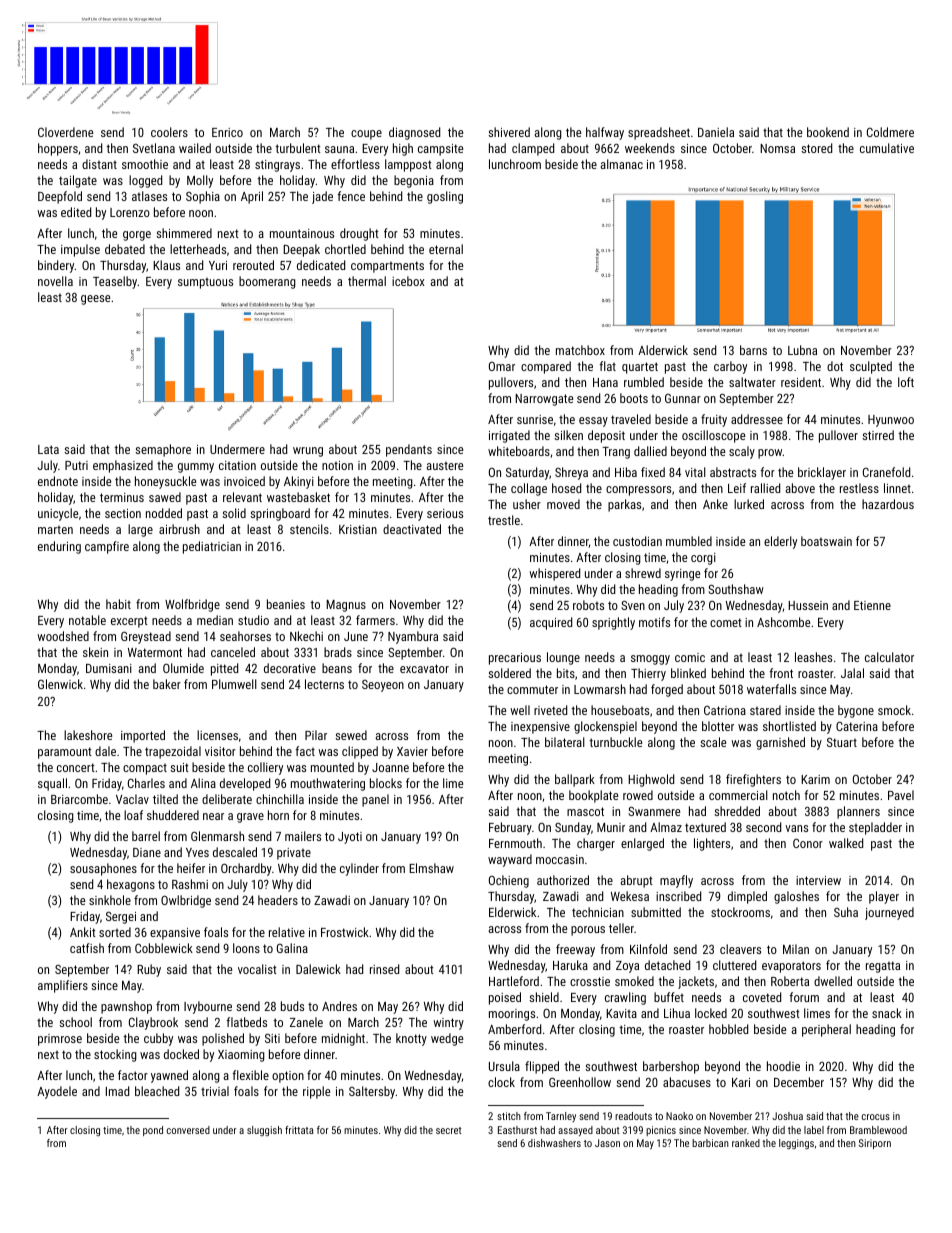 The width and height of the screenshot is (952, 1233). What do you see at coordinates (509, 132) in the screenshot?
I see `shivered` at bounding box center [509, 132].
